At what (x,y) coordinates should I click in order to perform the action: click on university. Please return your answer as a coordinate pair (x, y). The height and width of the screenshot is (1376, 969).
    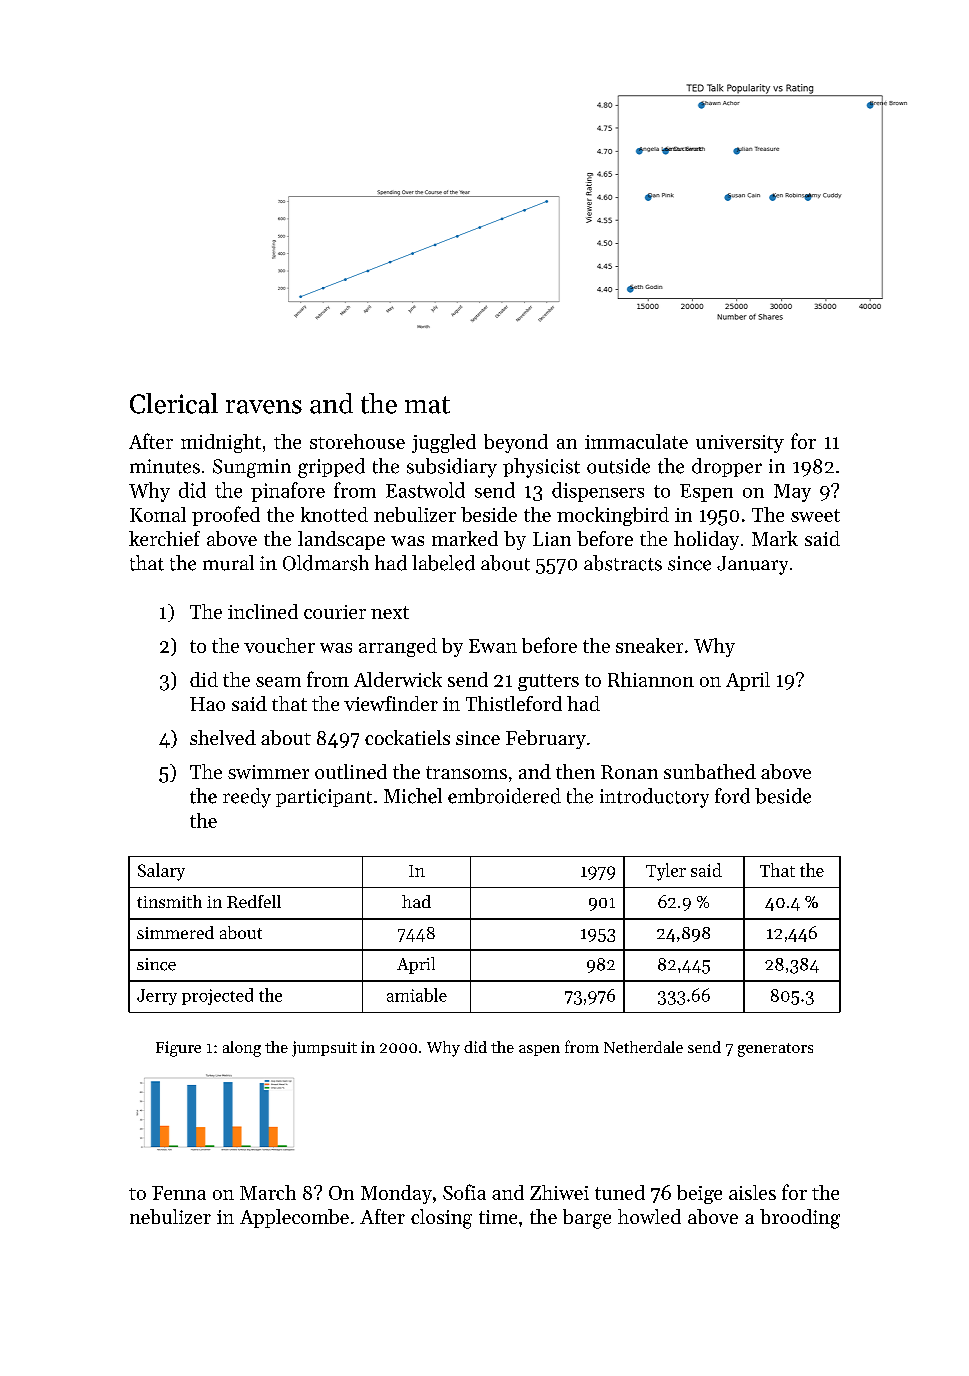
    Looking at the image, I should click on (740, 444).
